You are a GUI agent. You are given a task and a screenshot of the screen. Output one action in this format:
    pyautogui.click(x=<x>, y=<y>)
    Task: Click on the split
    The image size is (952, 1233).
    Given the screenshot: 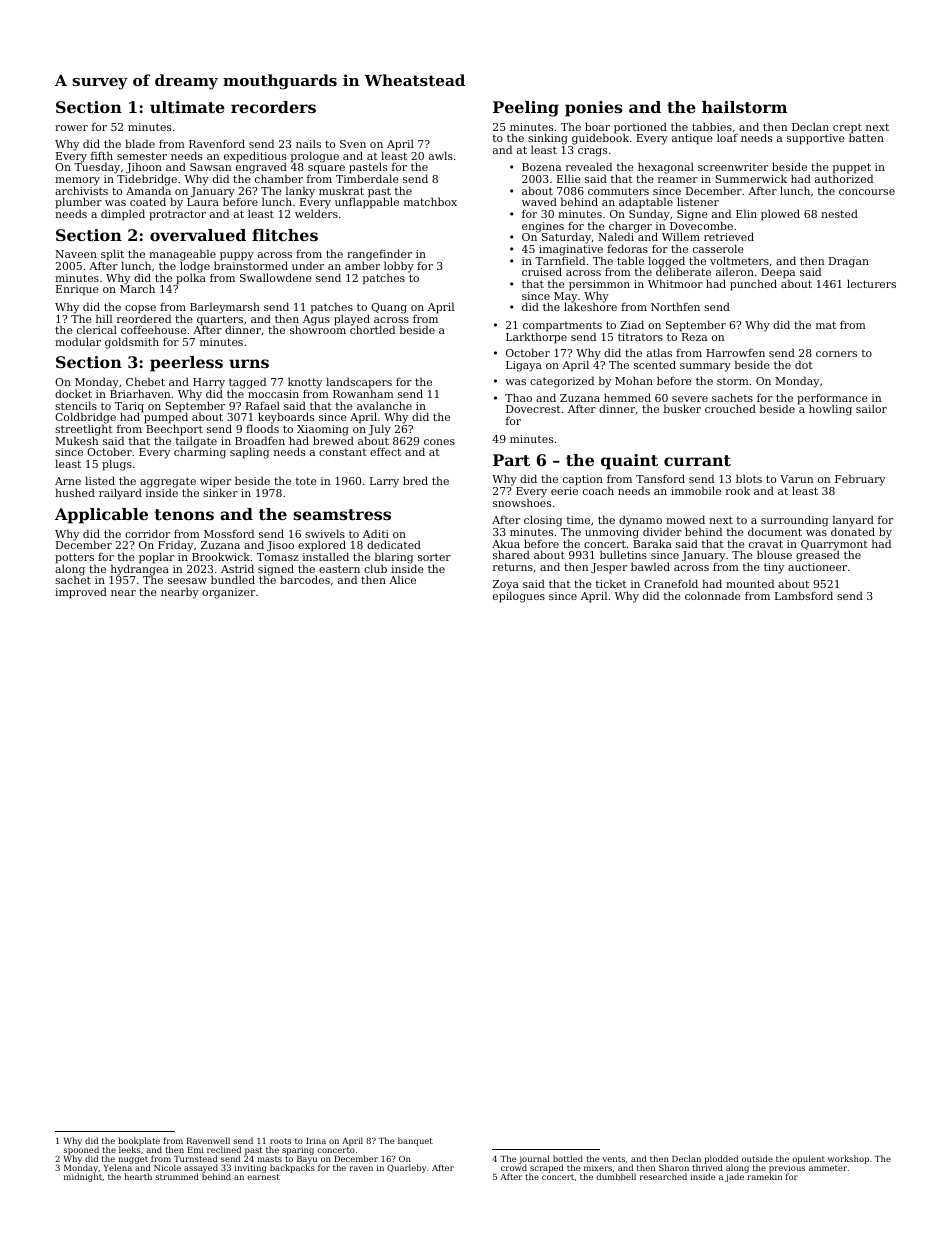 What is the action you would take?
    pyautogui.click(x=112, y=255)
